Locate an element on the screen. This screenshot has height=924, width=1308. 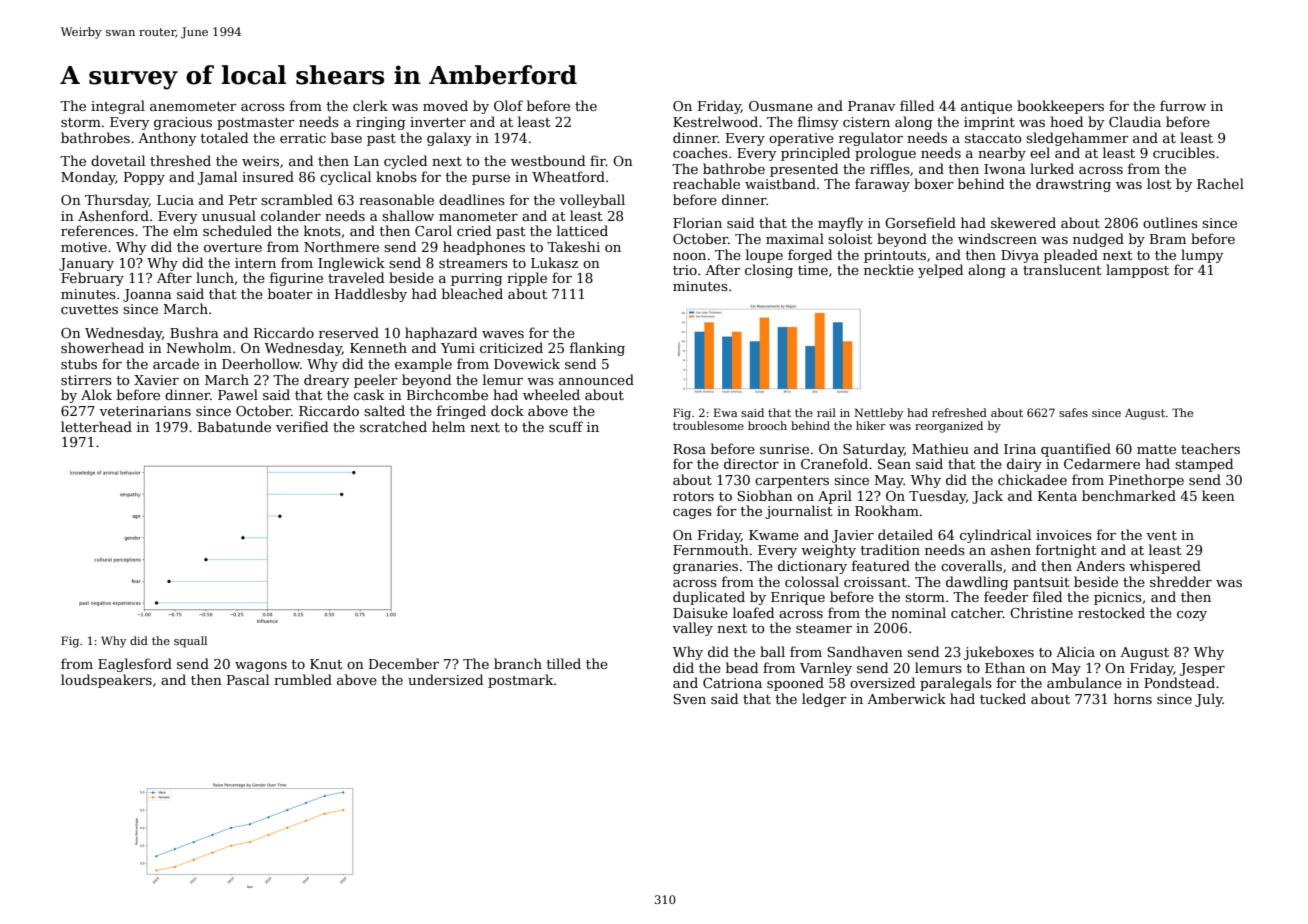
nudged is located at coordinates (1098, 240).
